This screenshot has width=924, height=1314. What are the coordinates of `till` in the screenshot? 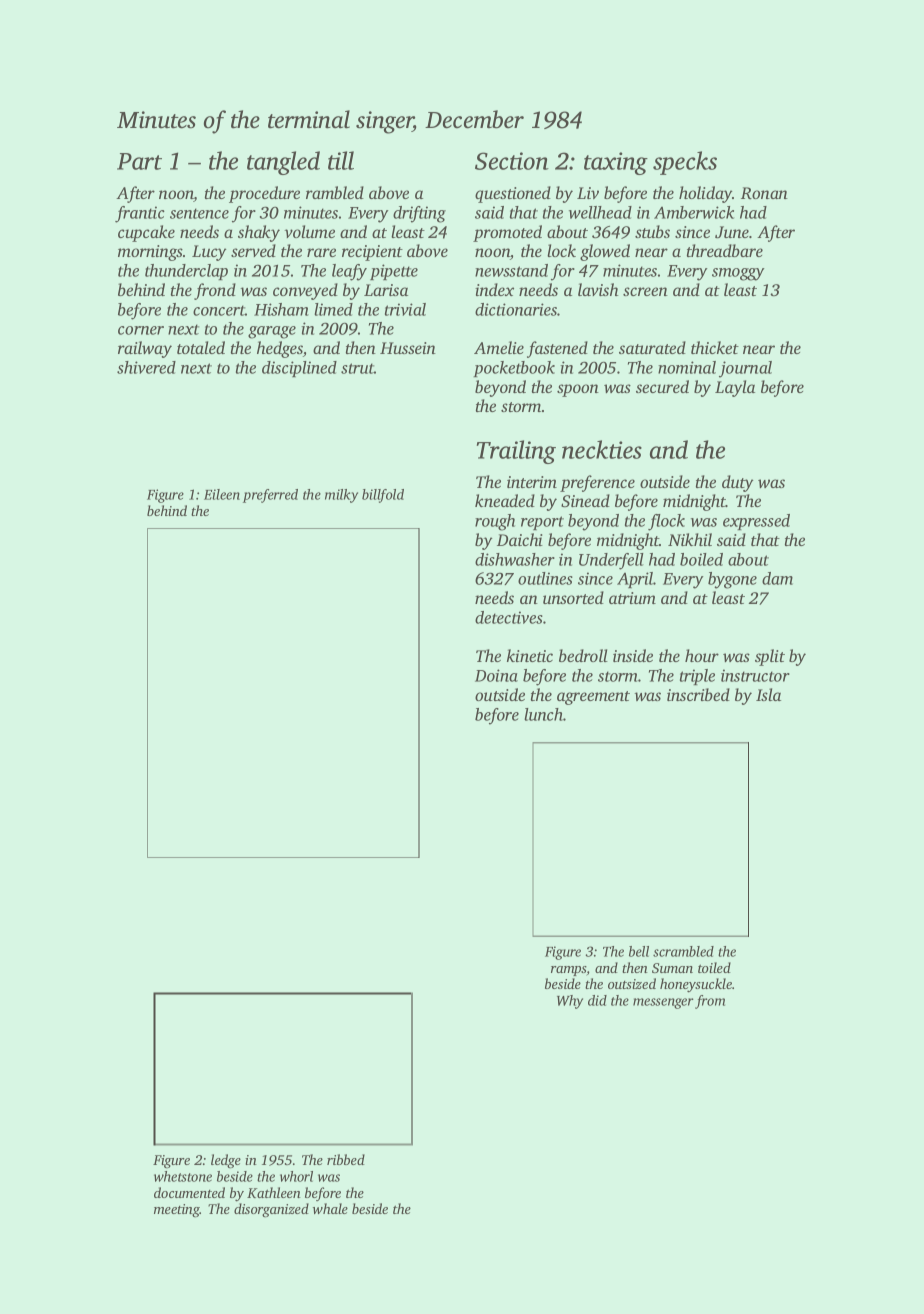 It's located at (341, 160).
